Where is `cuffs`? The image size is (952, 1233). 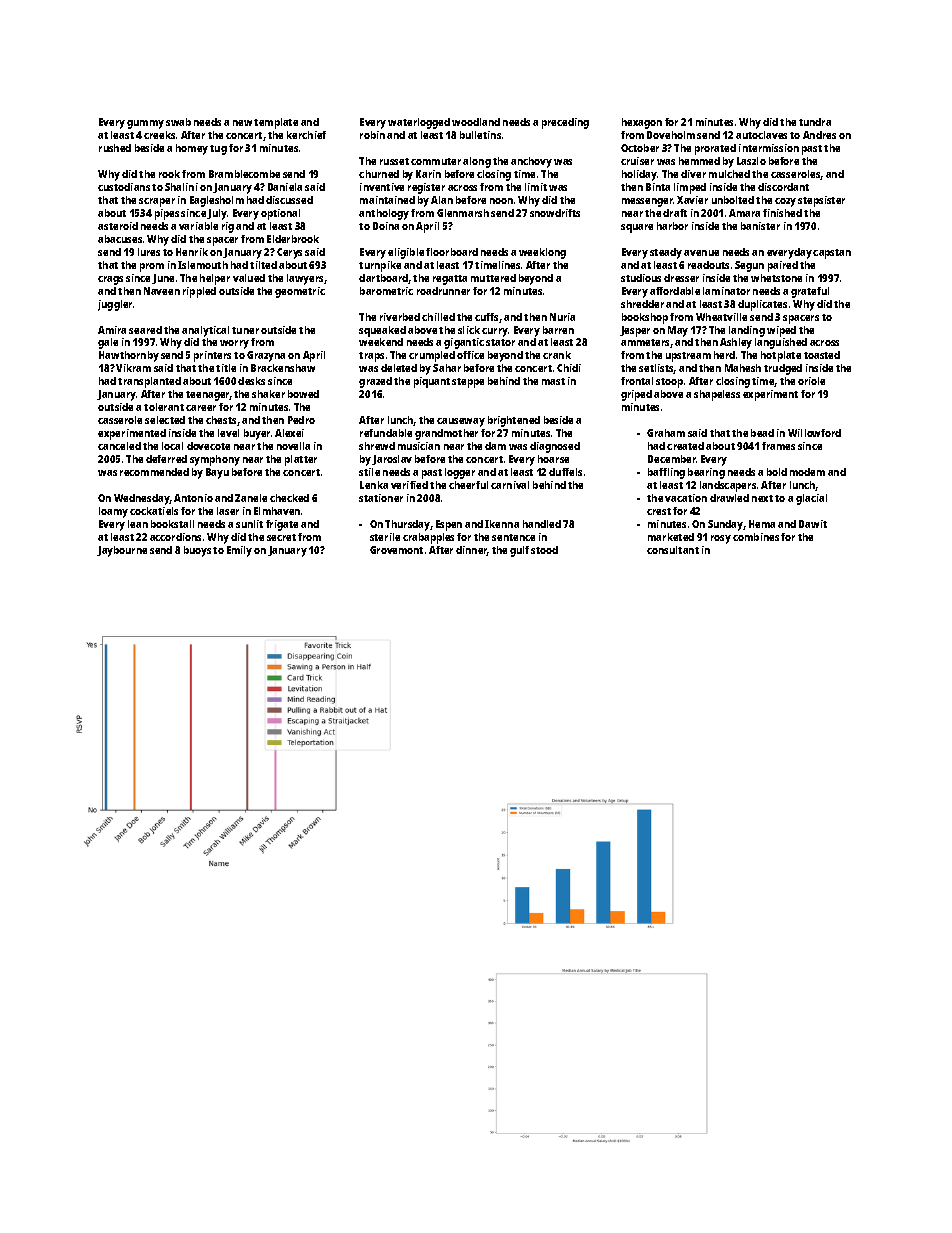 cuffs is located at coordinates (486, 317).
